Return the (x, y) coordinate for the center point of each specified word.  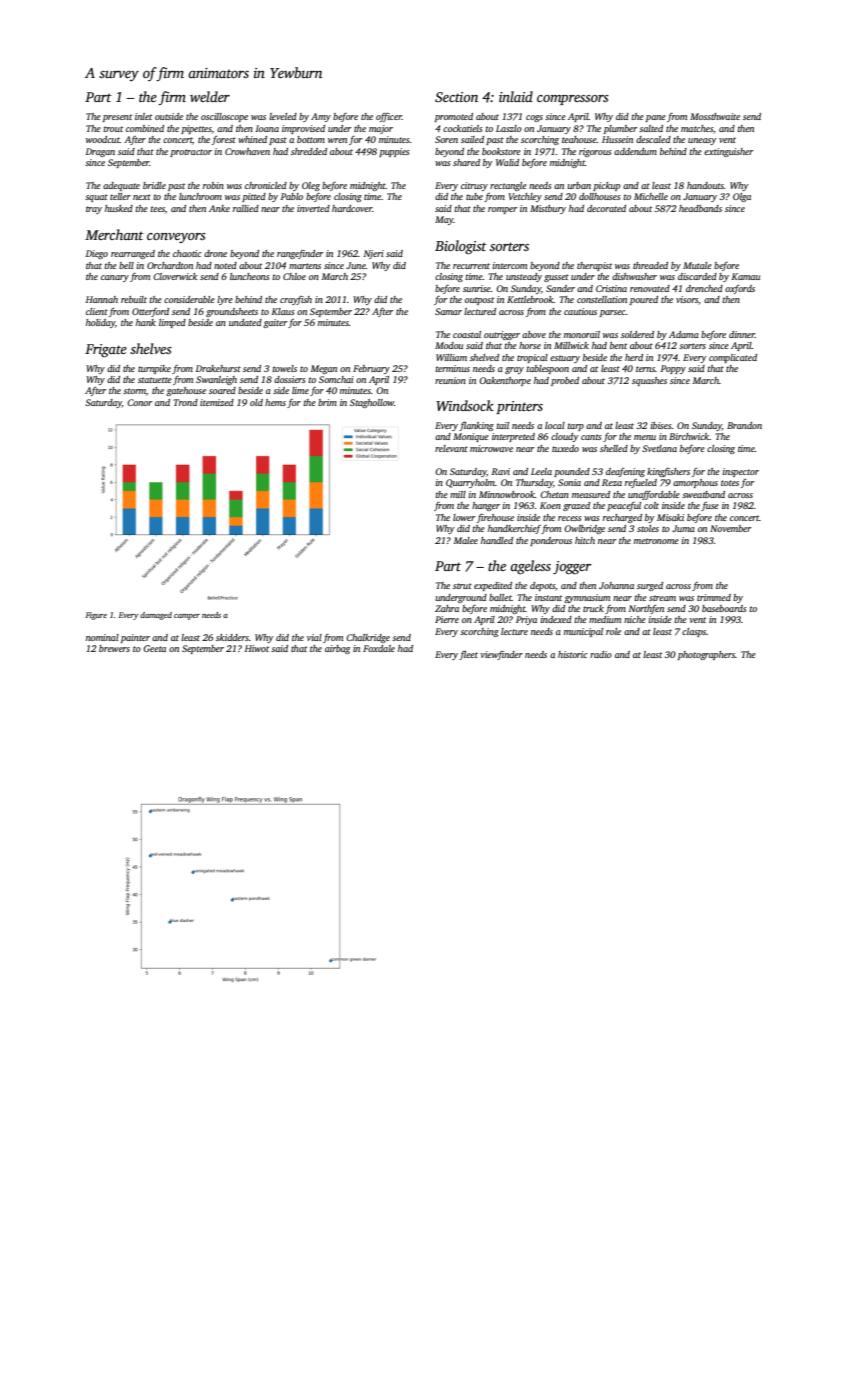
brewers (114, 648)
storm (134, 391)
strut (462, 586)
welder (210, 96)
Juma (683, 528)
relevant (451, 448)
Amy (321, 117)
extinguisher (729, 152)
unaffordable (654, 495)
